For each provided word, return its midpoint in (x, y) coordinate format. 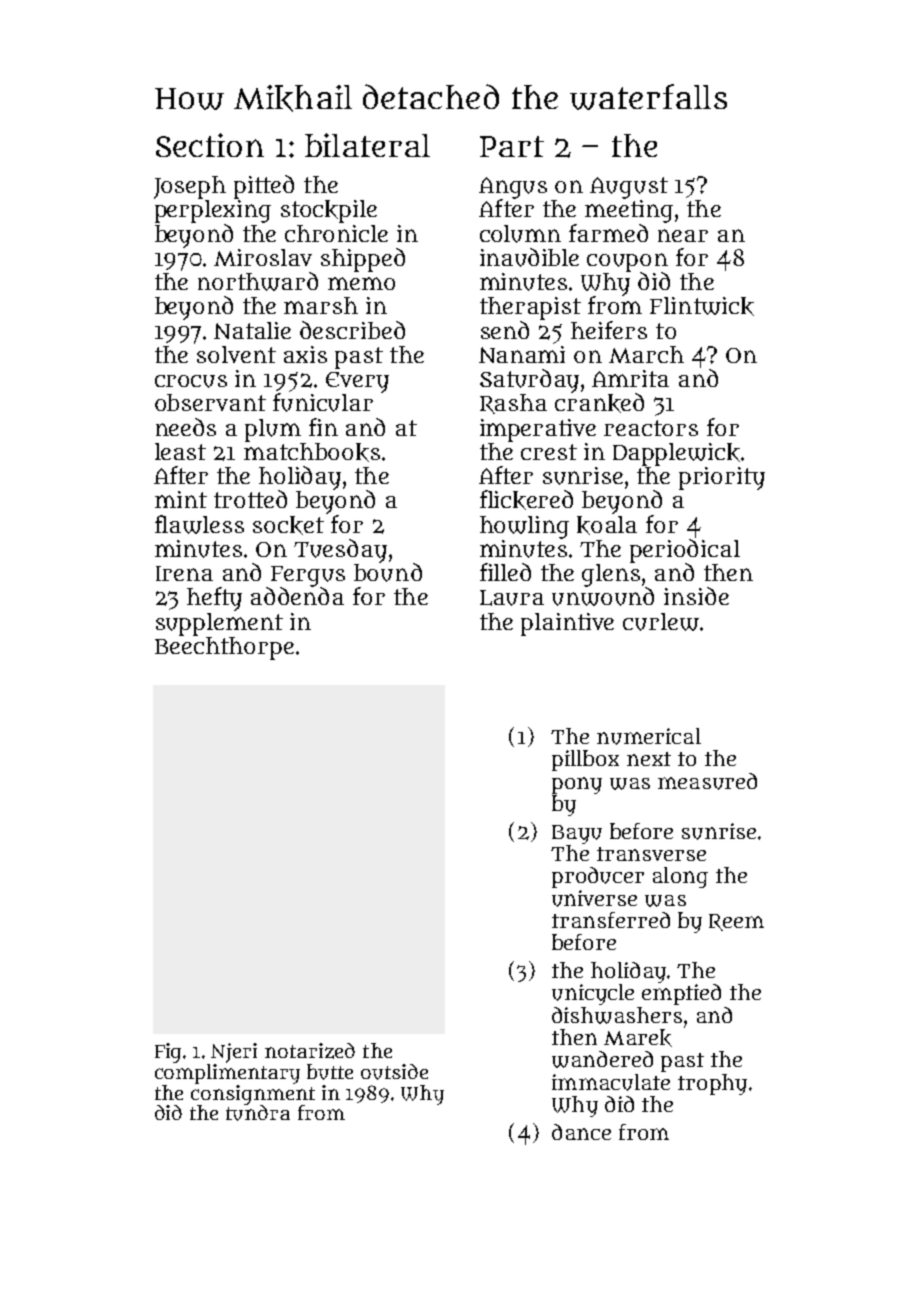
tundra (258, 1113)
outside (394, 1072)
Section (210, 145)
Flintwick (702, 306)
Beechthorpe (224, 648)
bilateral (367, 145)
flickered (526, 500)
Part (512, 146)
